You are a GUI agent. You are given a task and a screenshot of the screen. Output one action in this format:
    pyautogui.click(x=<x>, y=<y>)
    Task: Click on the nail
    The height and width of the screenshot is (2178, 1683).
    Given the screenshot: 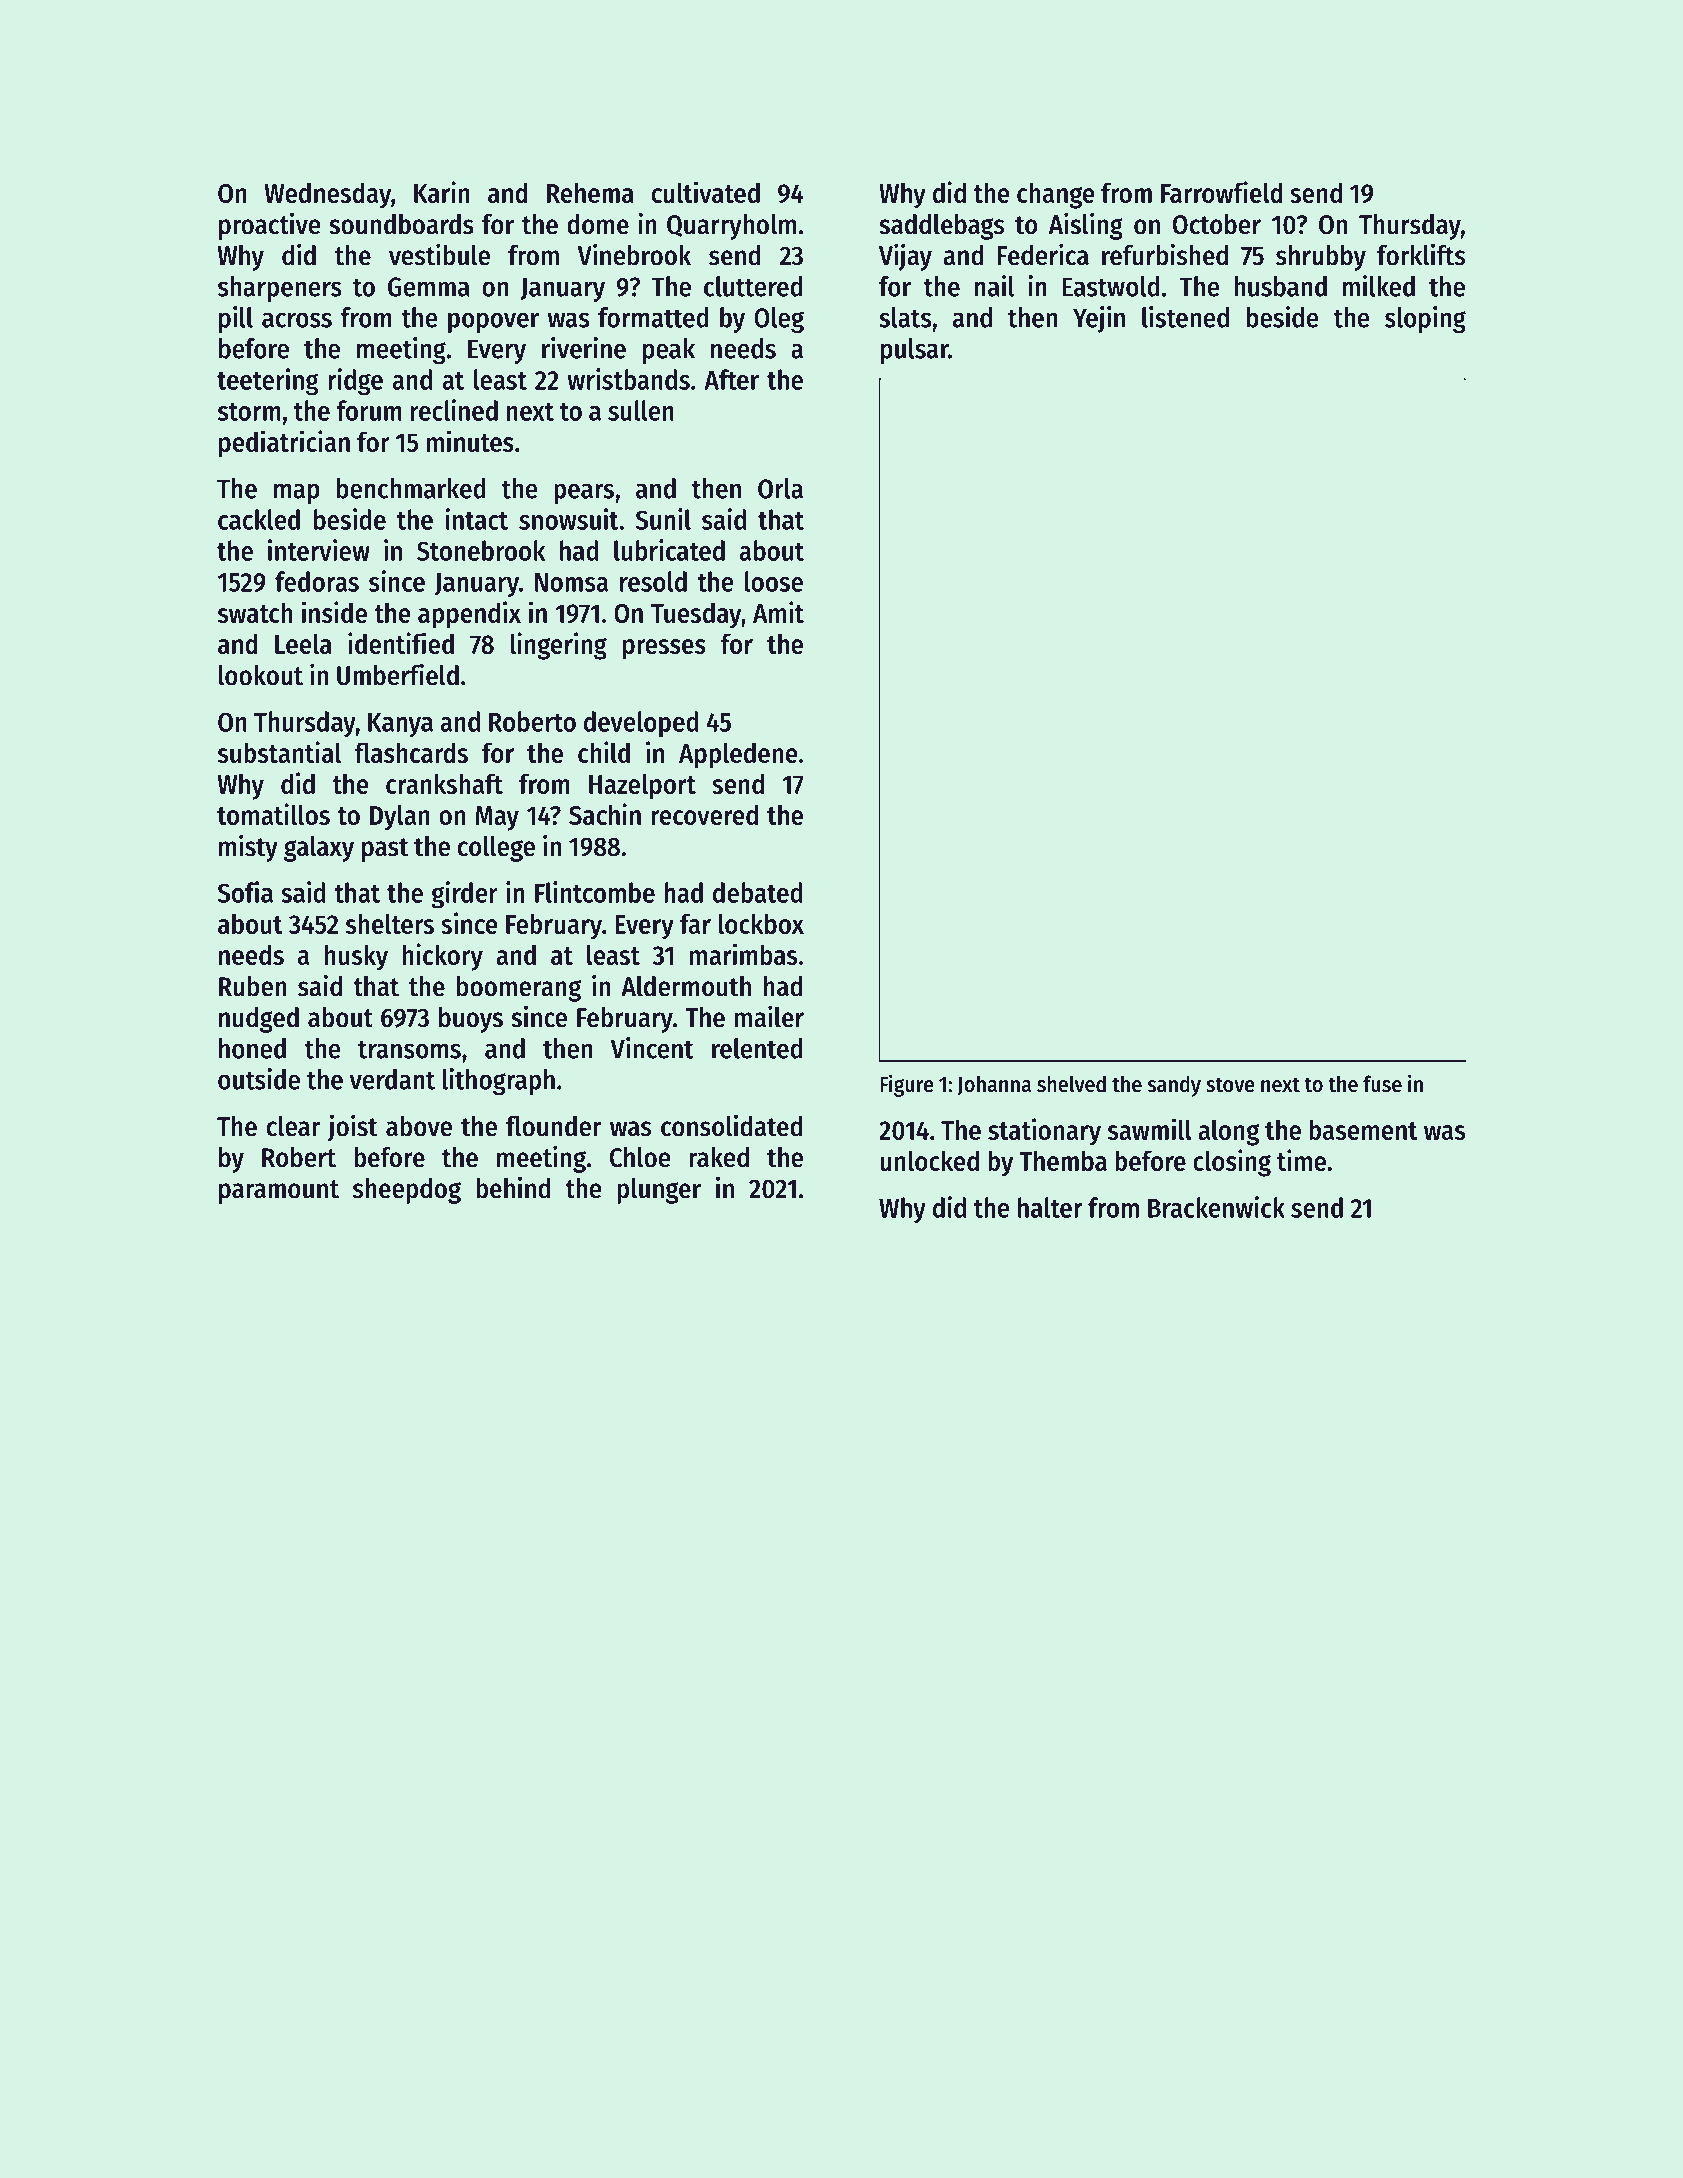 What is the action you would take?
    pyautogui.click(x=994, y=286)
